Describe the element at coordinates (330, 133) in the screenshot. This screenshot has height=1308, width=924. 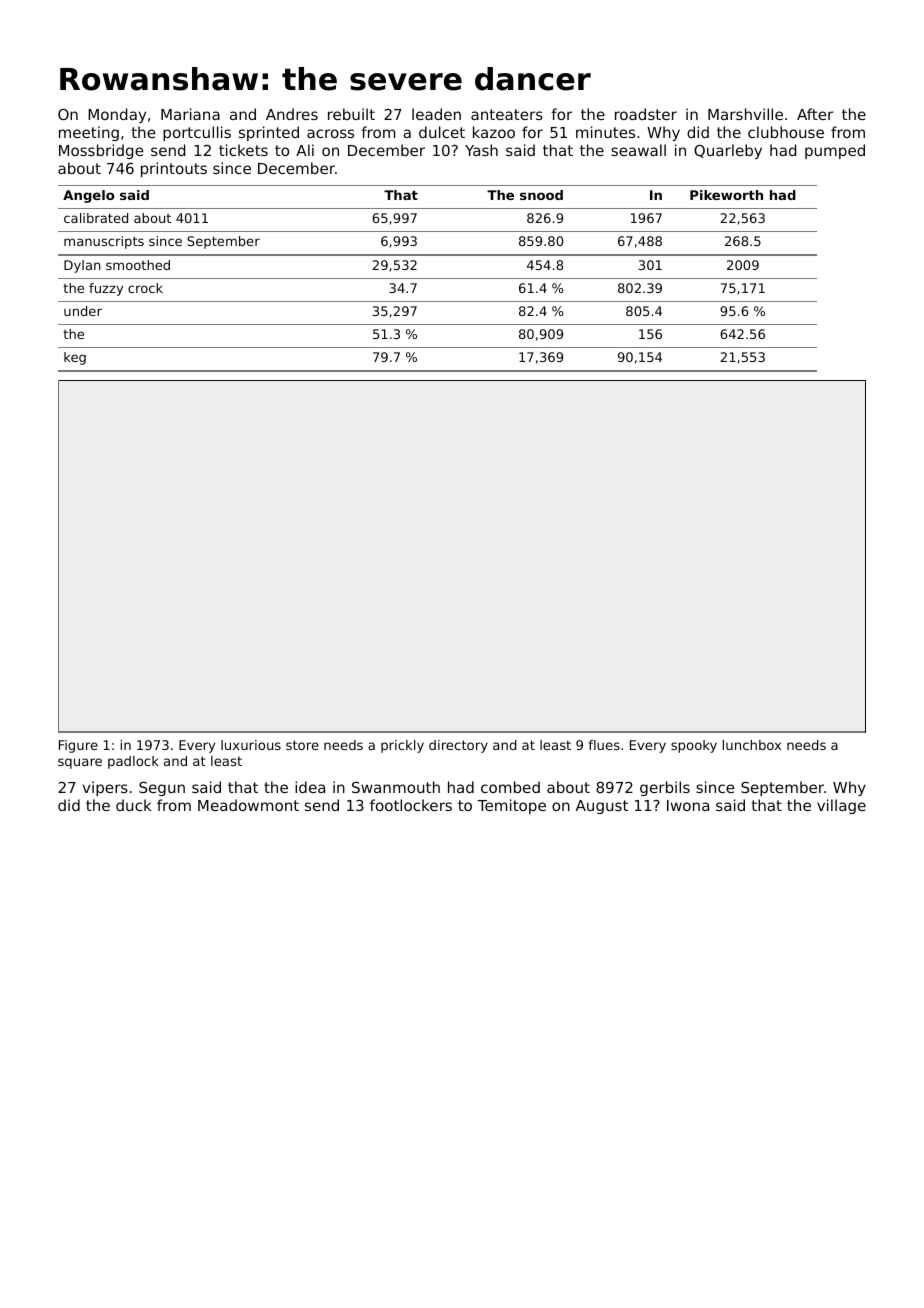
I see `across` at that location.
